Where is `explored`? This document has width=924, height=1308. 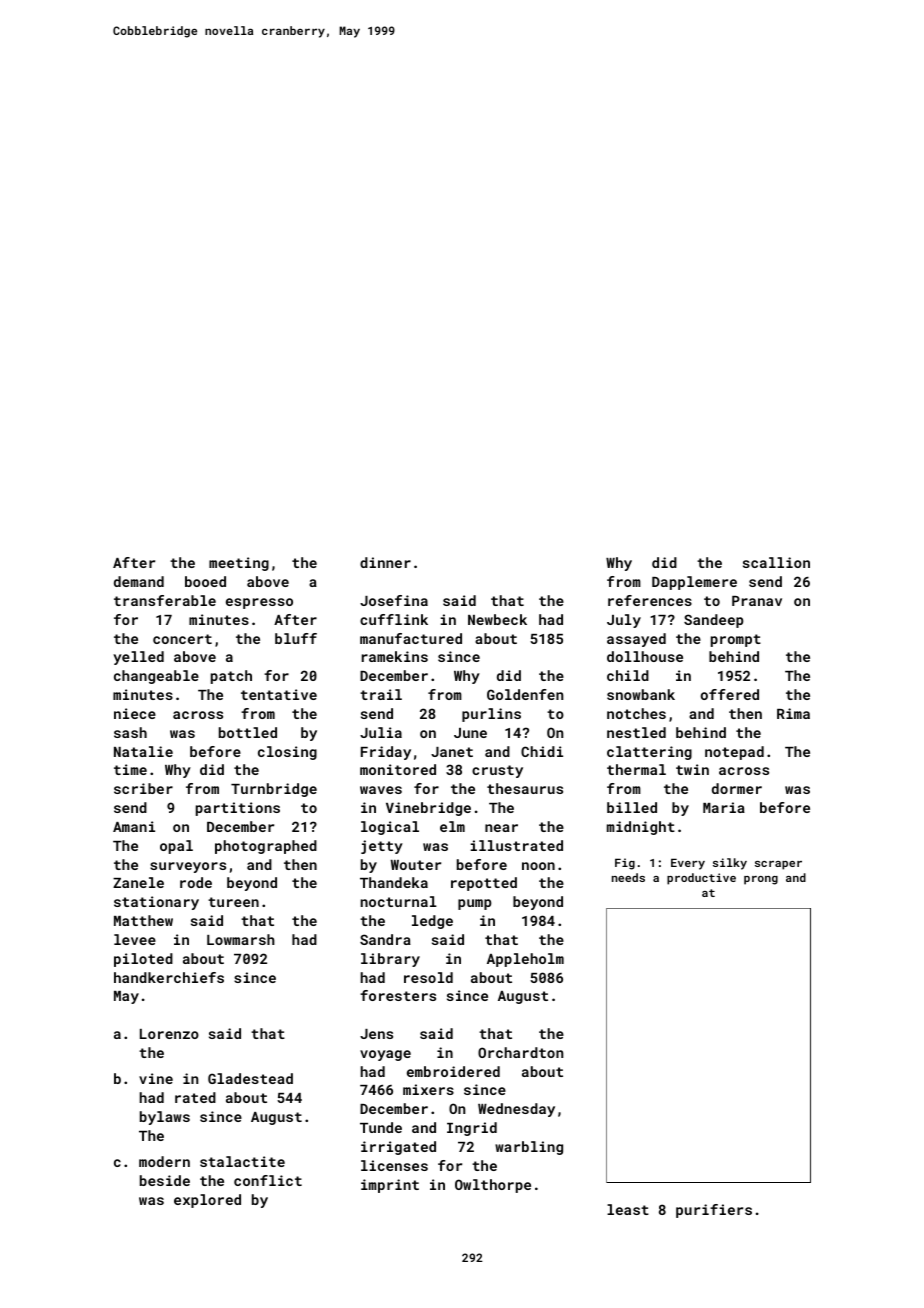 explored is located at coordinates (207, 1201).
